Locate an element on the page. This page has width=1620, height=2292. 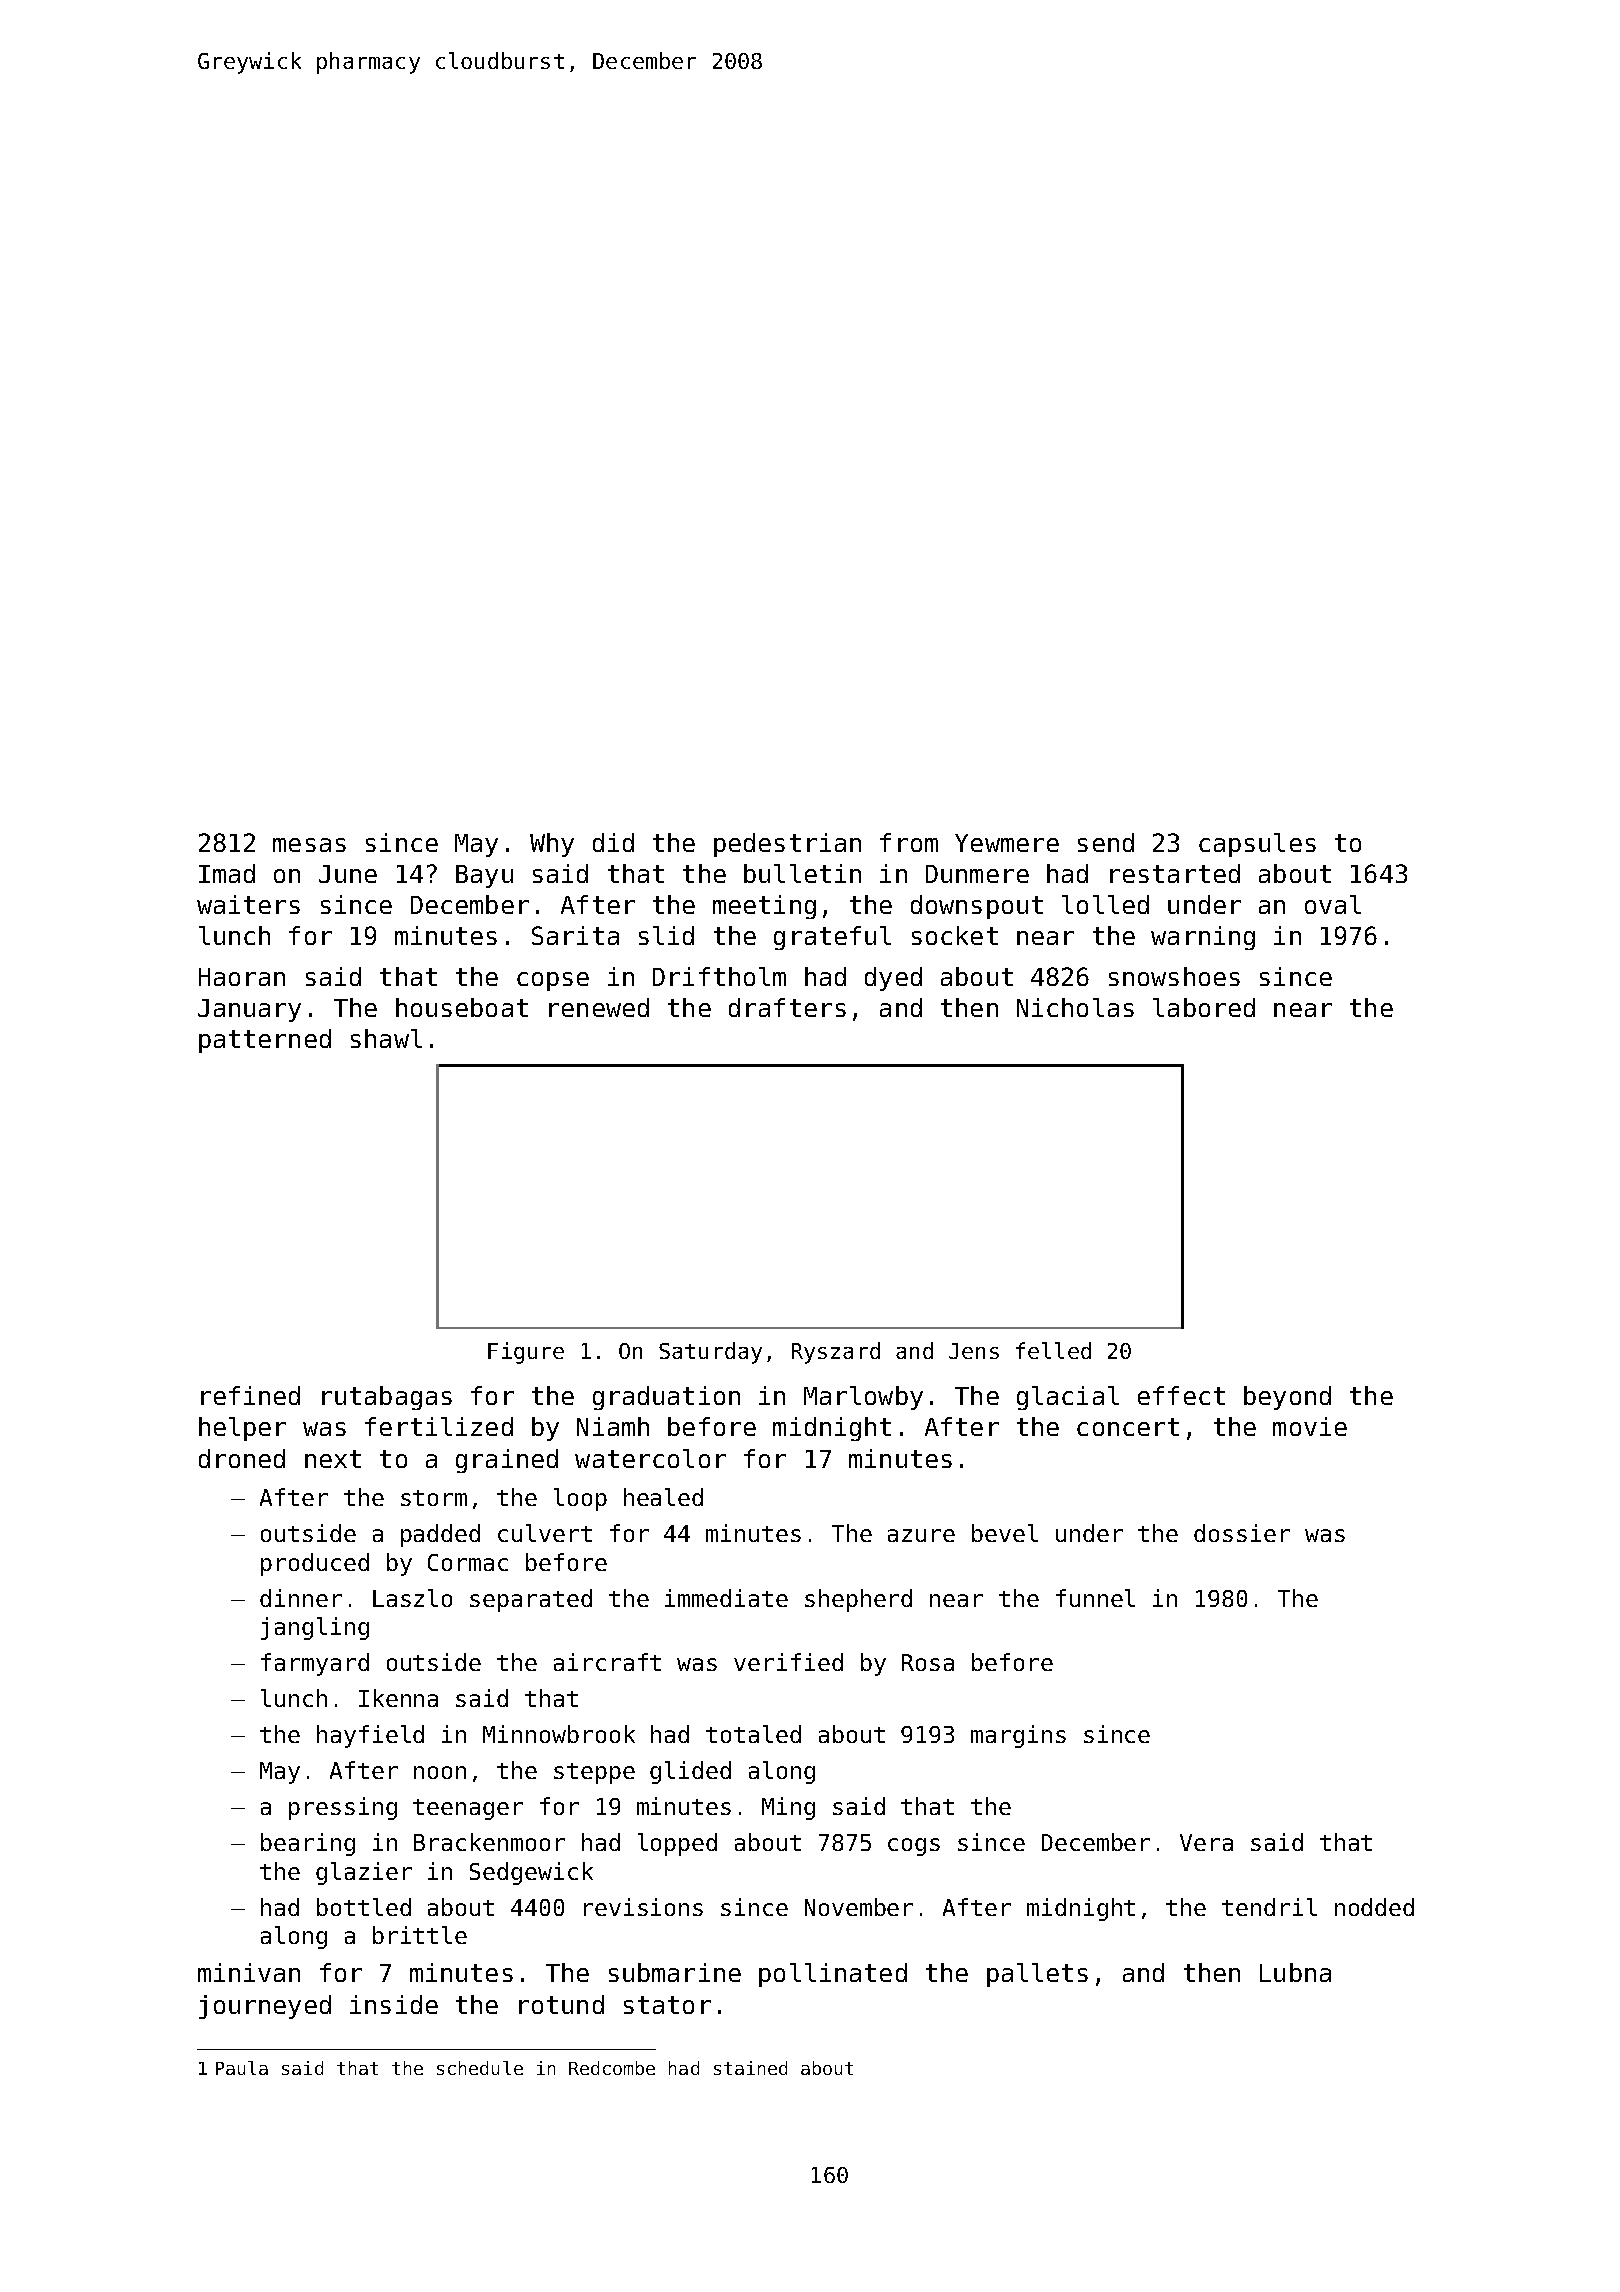
oval is located at coordinates (1333, 904).
